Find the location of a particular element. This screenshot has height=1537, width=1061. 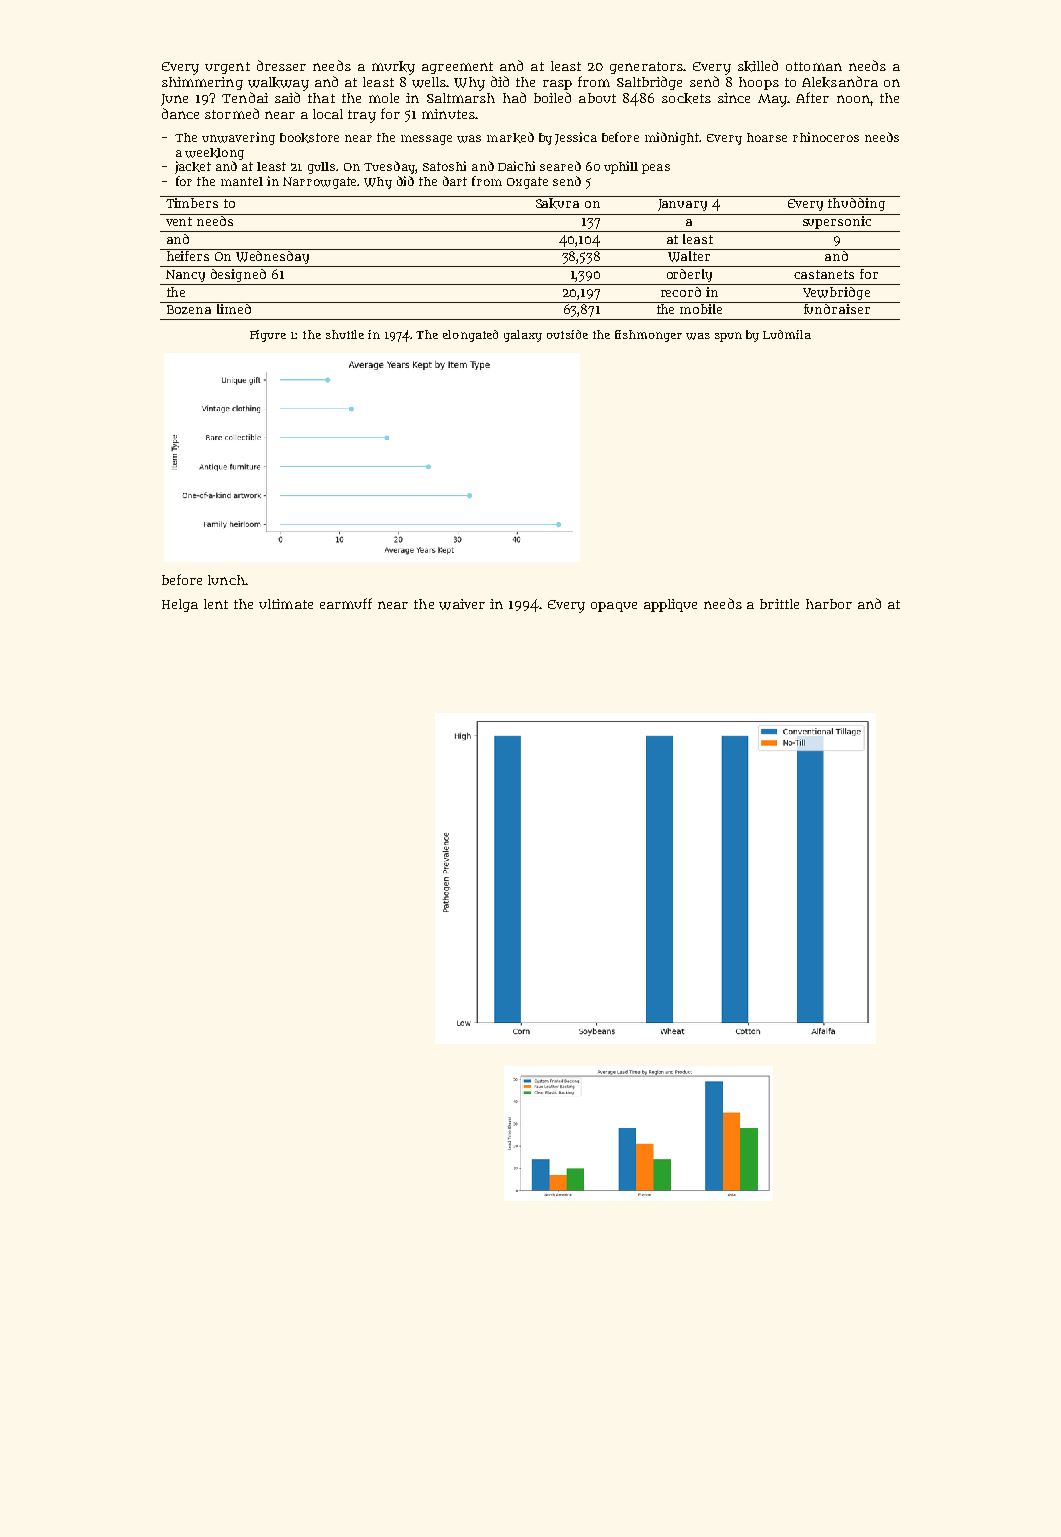

waiver is located at coordinates (462, 604).
